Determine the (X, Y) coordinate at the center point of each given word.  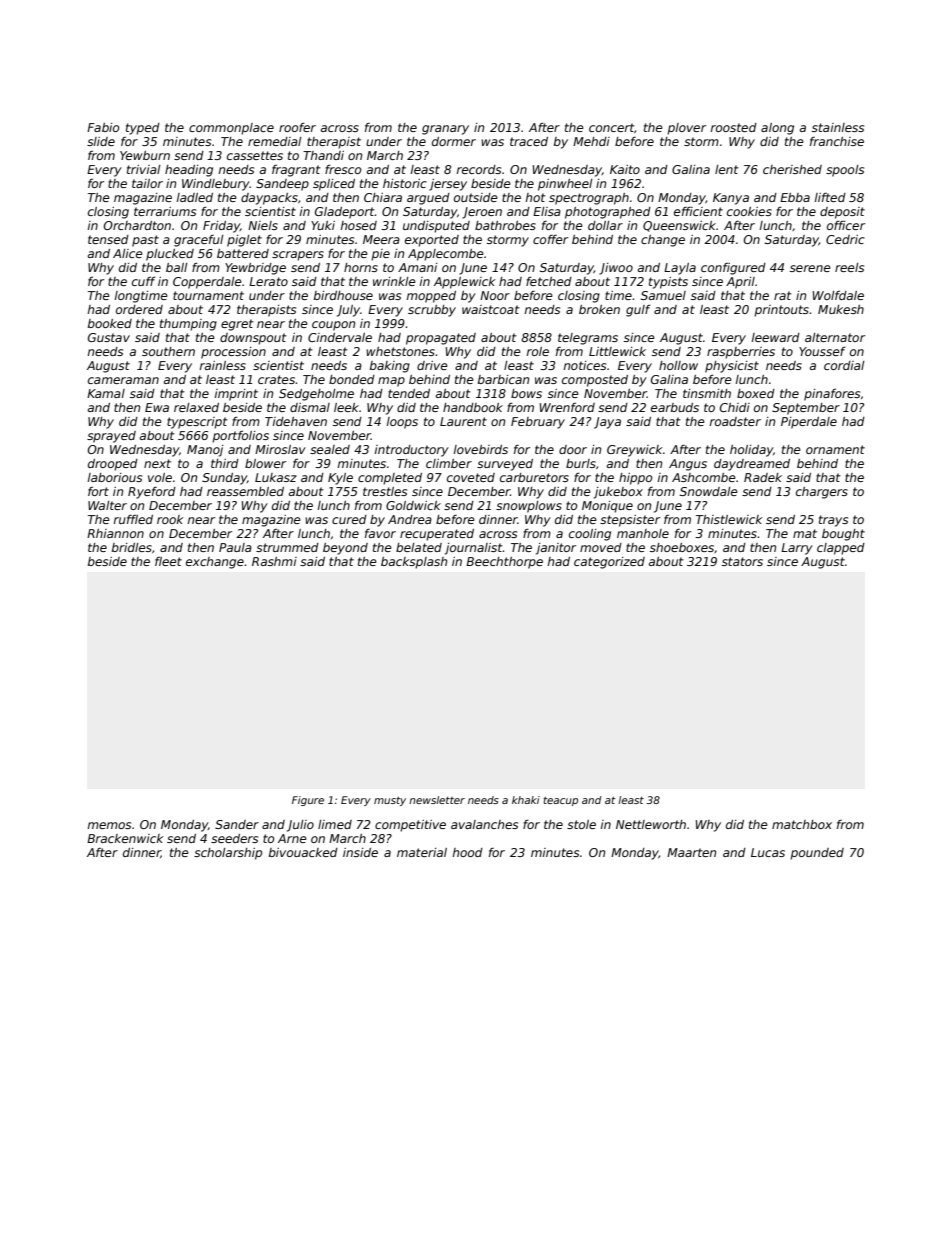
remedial (275, 141)
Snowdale (709, 491)
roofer (297, 127)
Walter (107, 505)
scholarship (228, 854)
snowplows (529, 507)
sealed (330, 449)
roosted (734, 127)
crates (277, 379)
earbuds (675, 407)
